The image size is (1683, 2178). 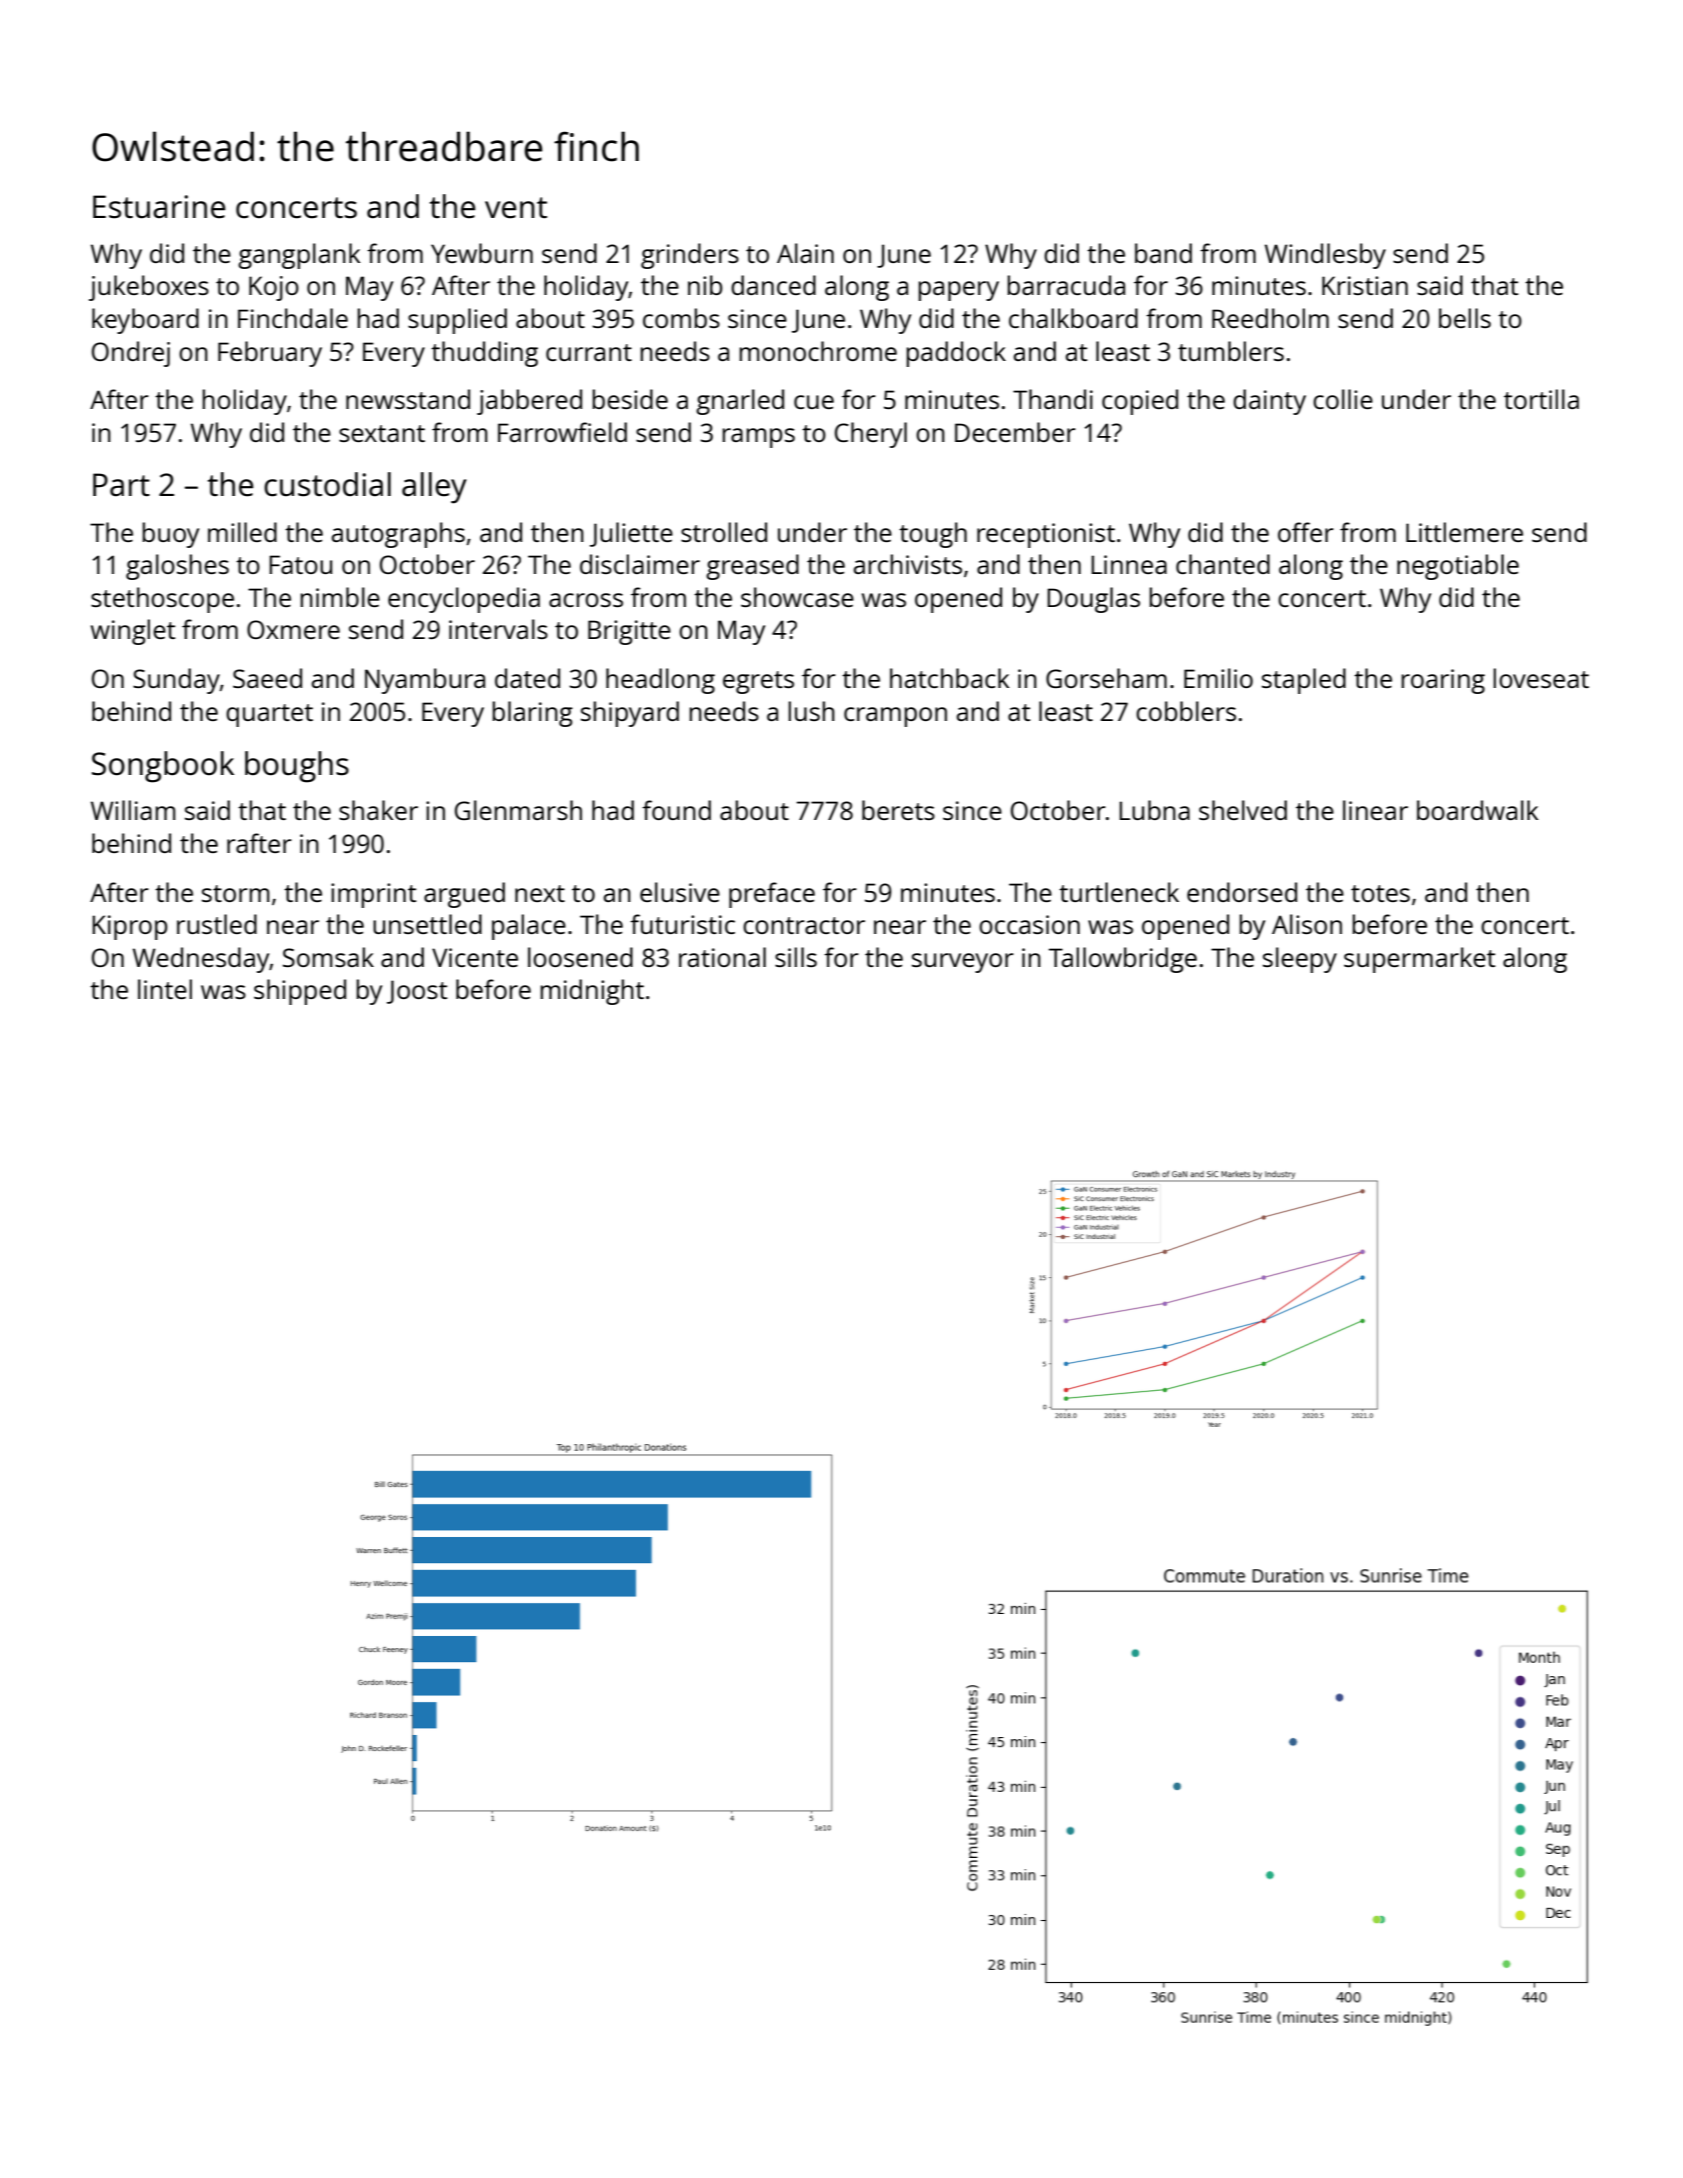 What do you see at coordinates (681, 318) in the page?
I see `combs` at bounding box center [681, 318].
